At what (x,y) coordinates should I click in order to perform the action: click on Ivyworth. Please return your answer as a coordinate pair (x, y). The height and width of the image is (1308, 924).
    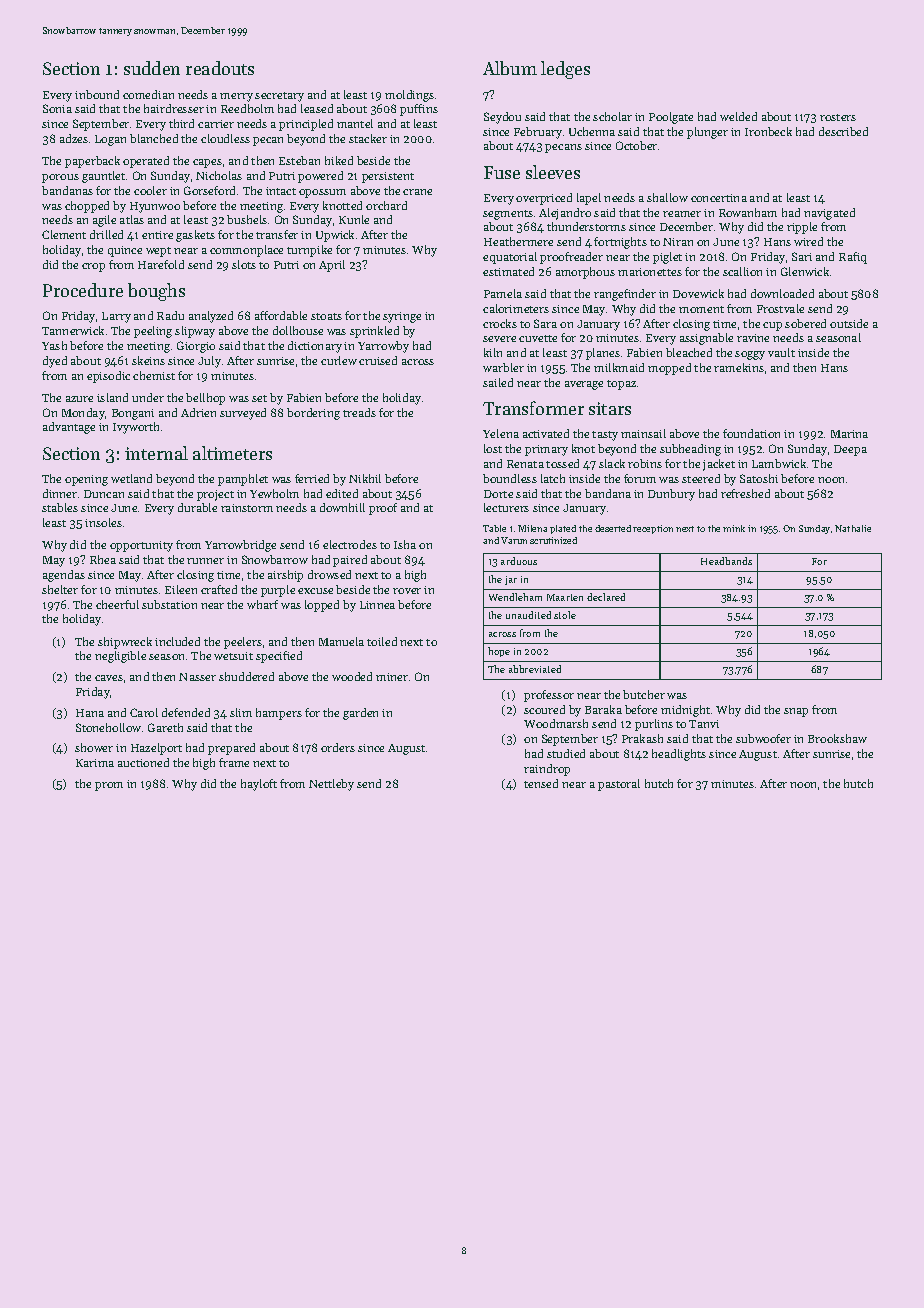
    Looking at the image, I should click on (136, 428).
